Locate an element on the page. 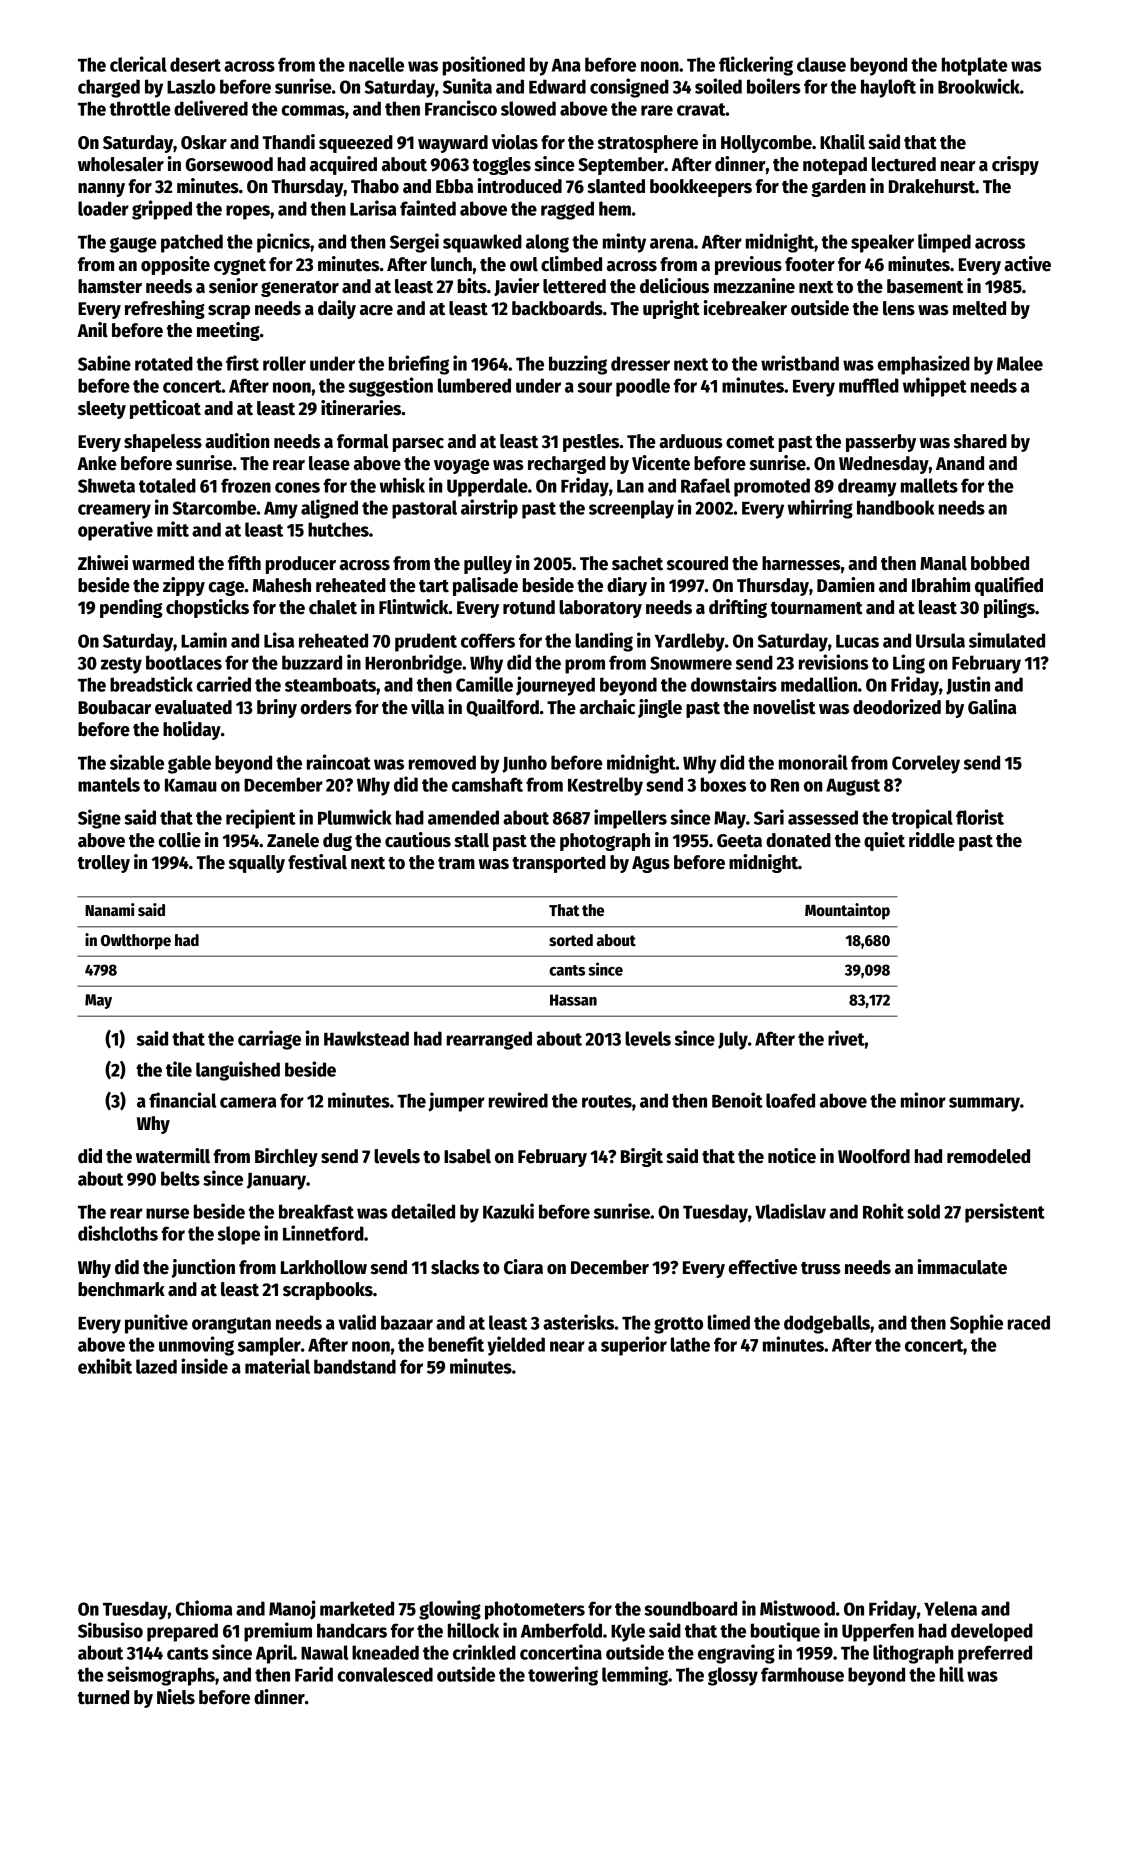  crispy is located at coordinates (1015, 165).
